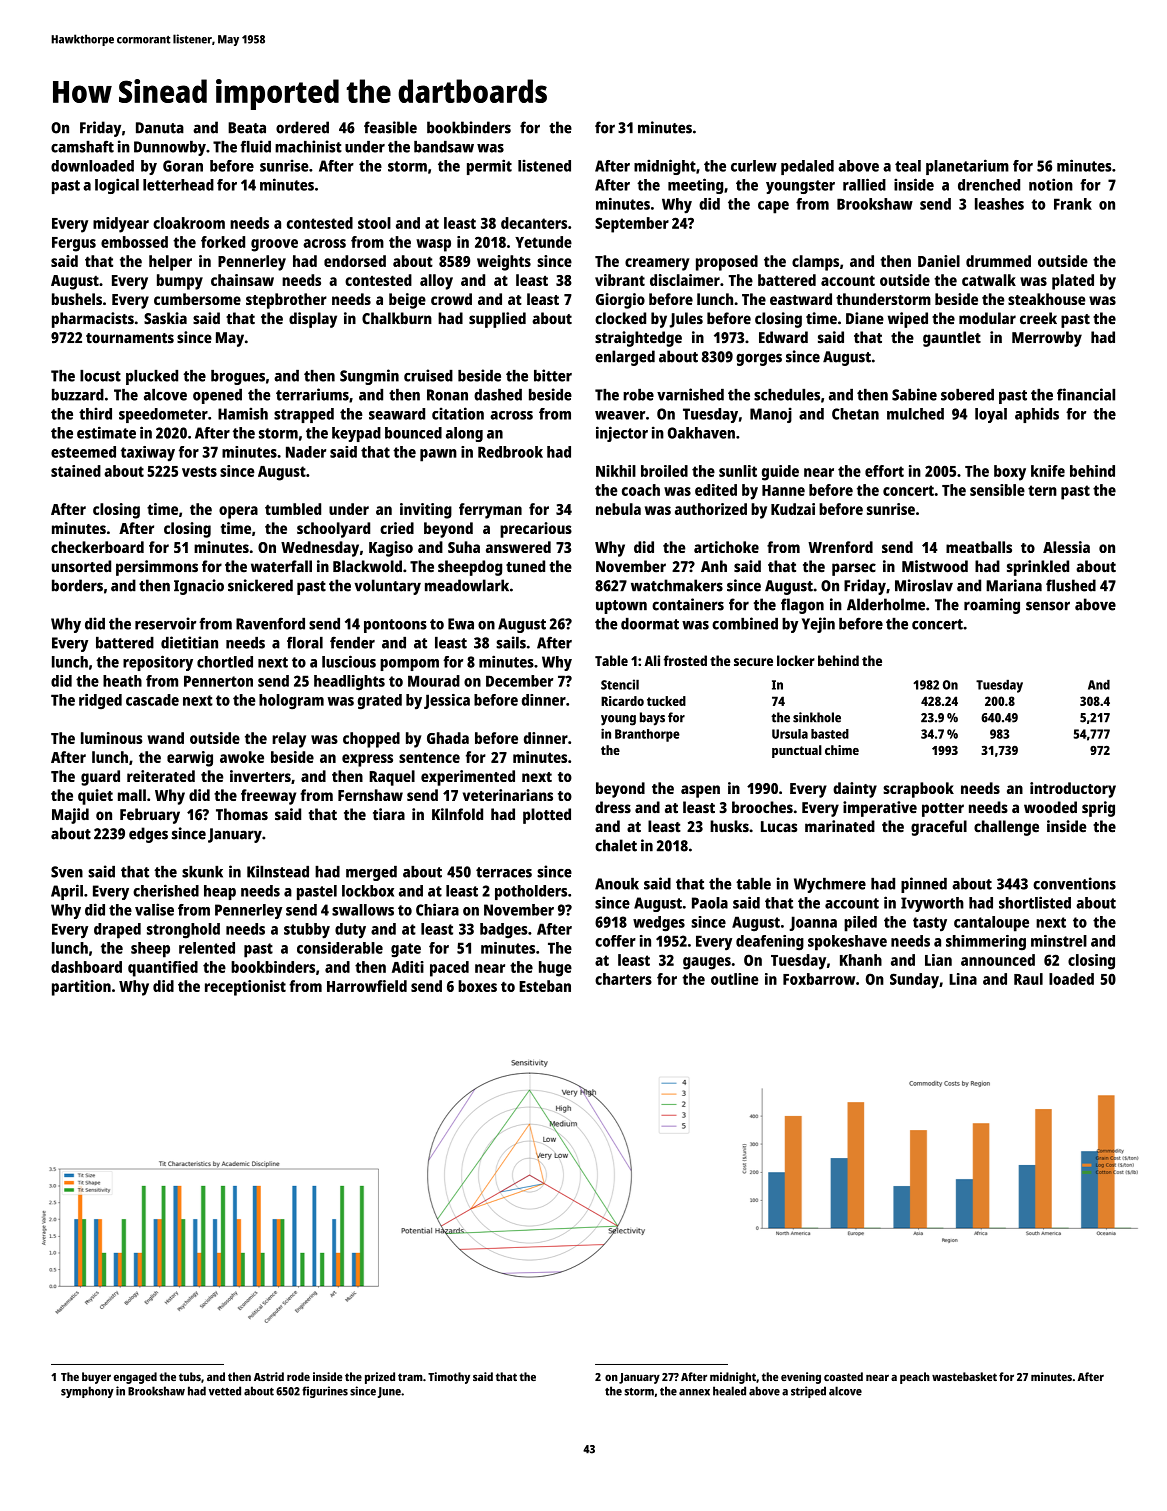 The image size is (1167, 1511). I want to click on guard, so click(100, 778).
